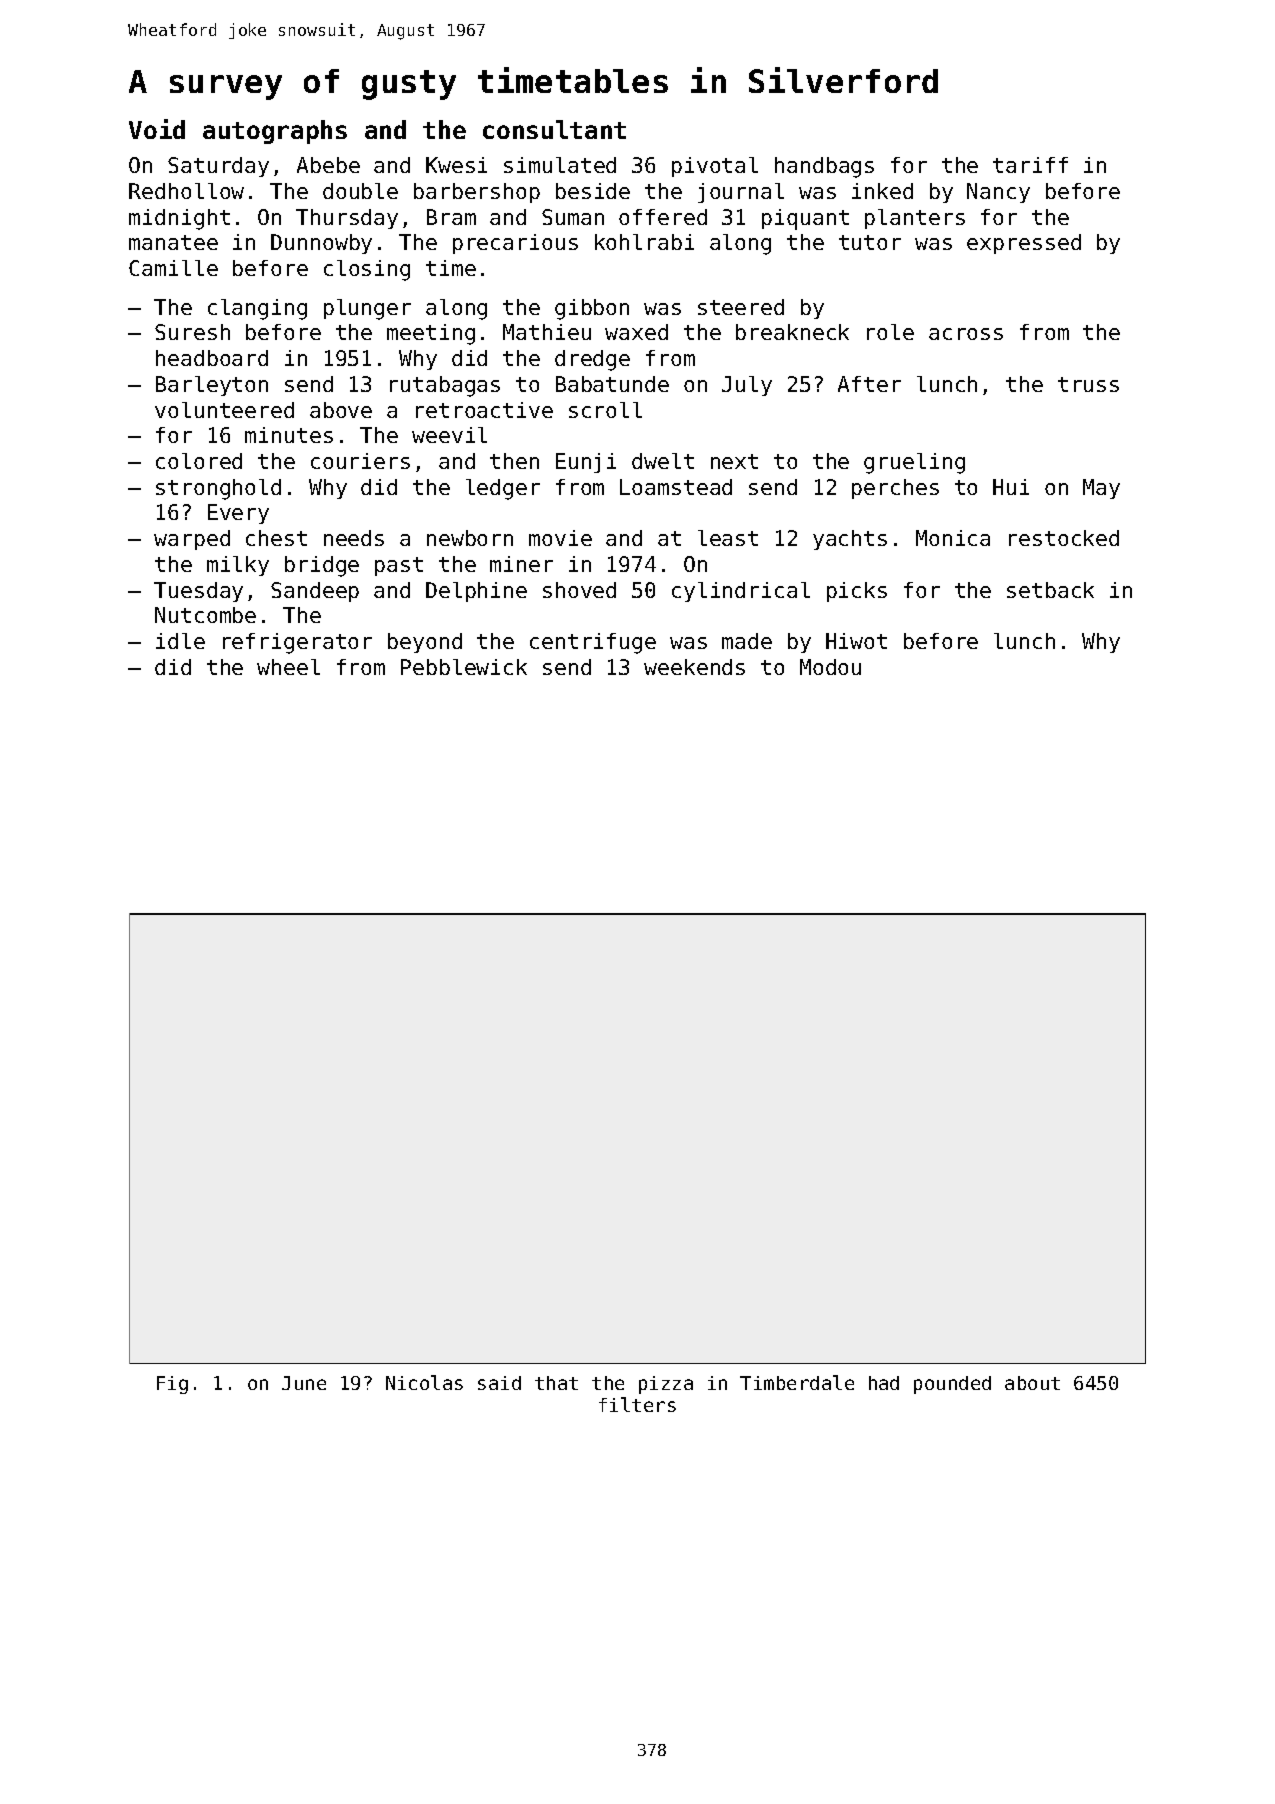  Describe the element at coordinates (1030, 165) in the screenshot. I see `tariff` at that location.
